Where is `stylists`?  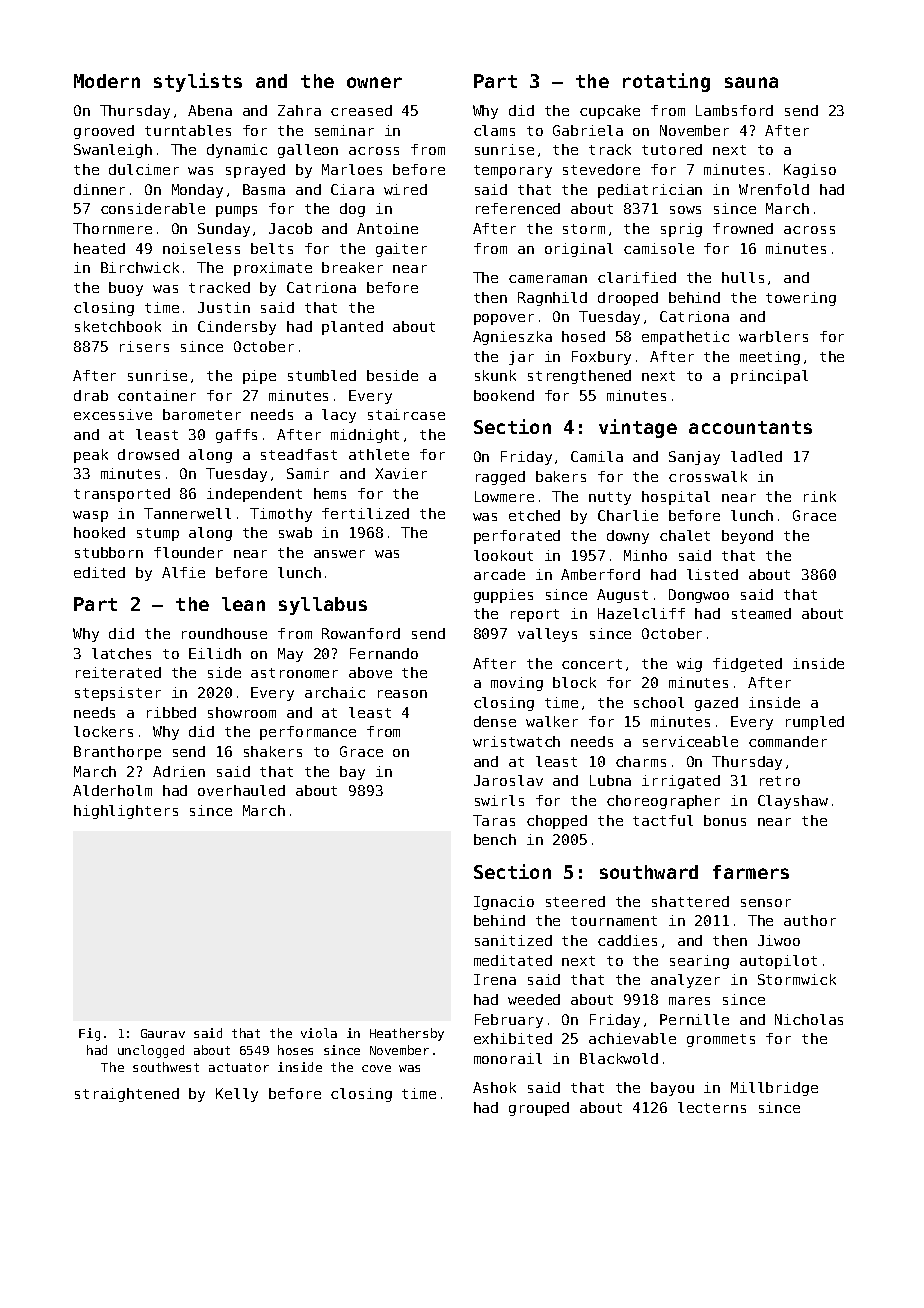 stylists is located at coordinates (198, 82).
